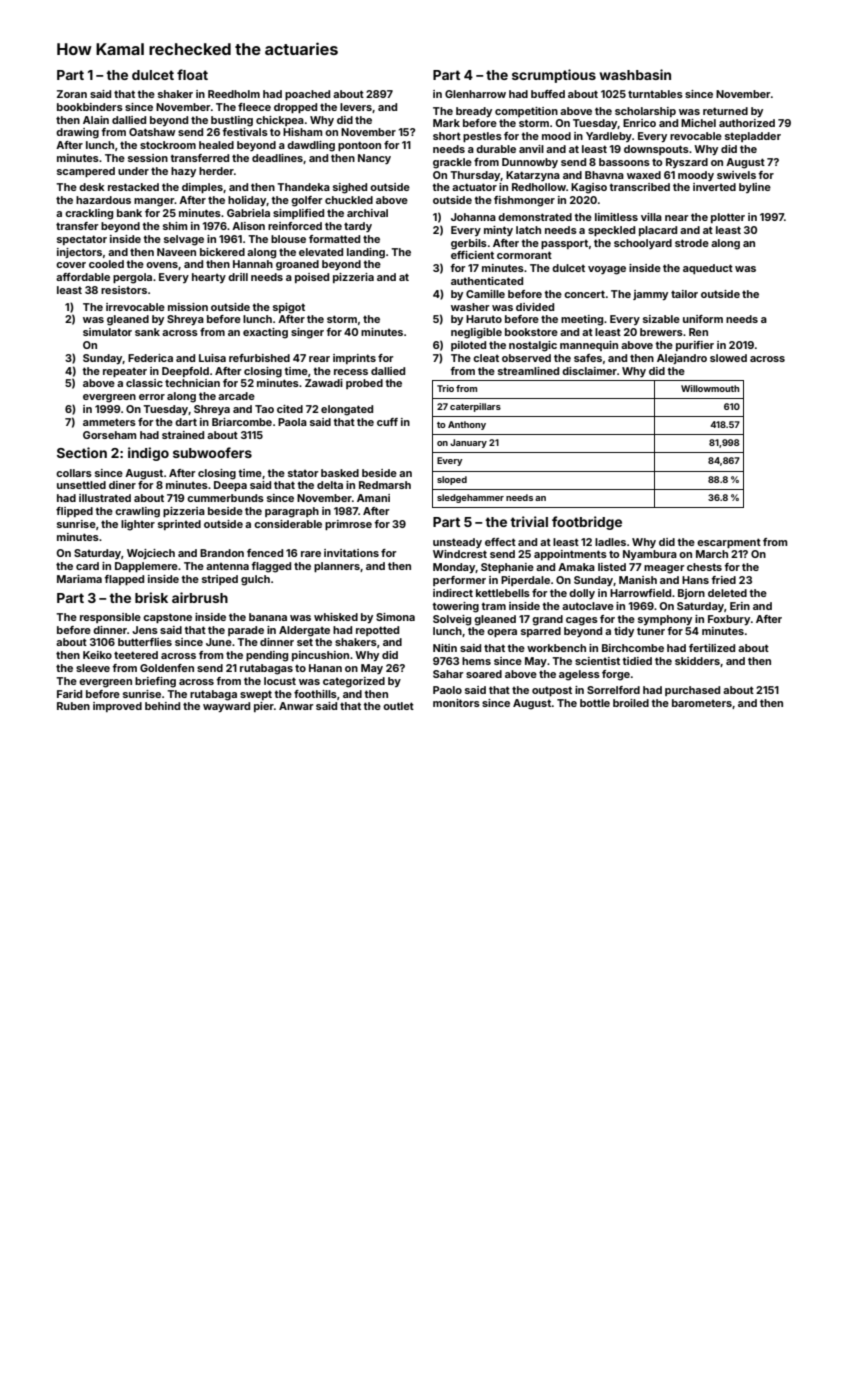 This screenshot has height=1400, width=849. I want to click on wayward, so click(226, 707).
